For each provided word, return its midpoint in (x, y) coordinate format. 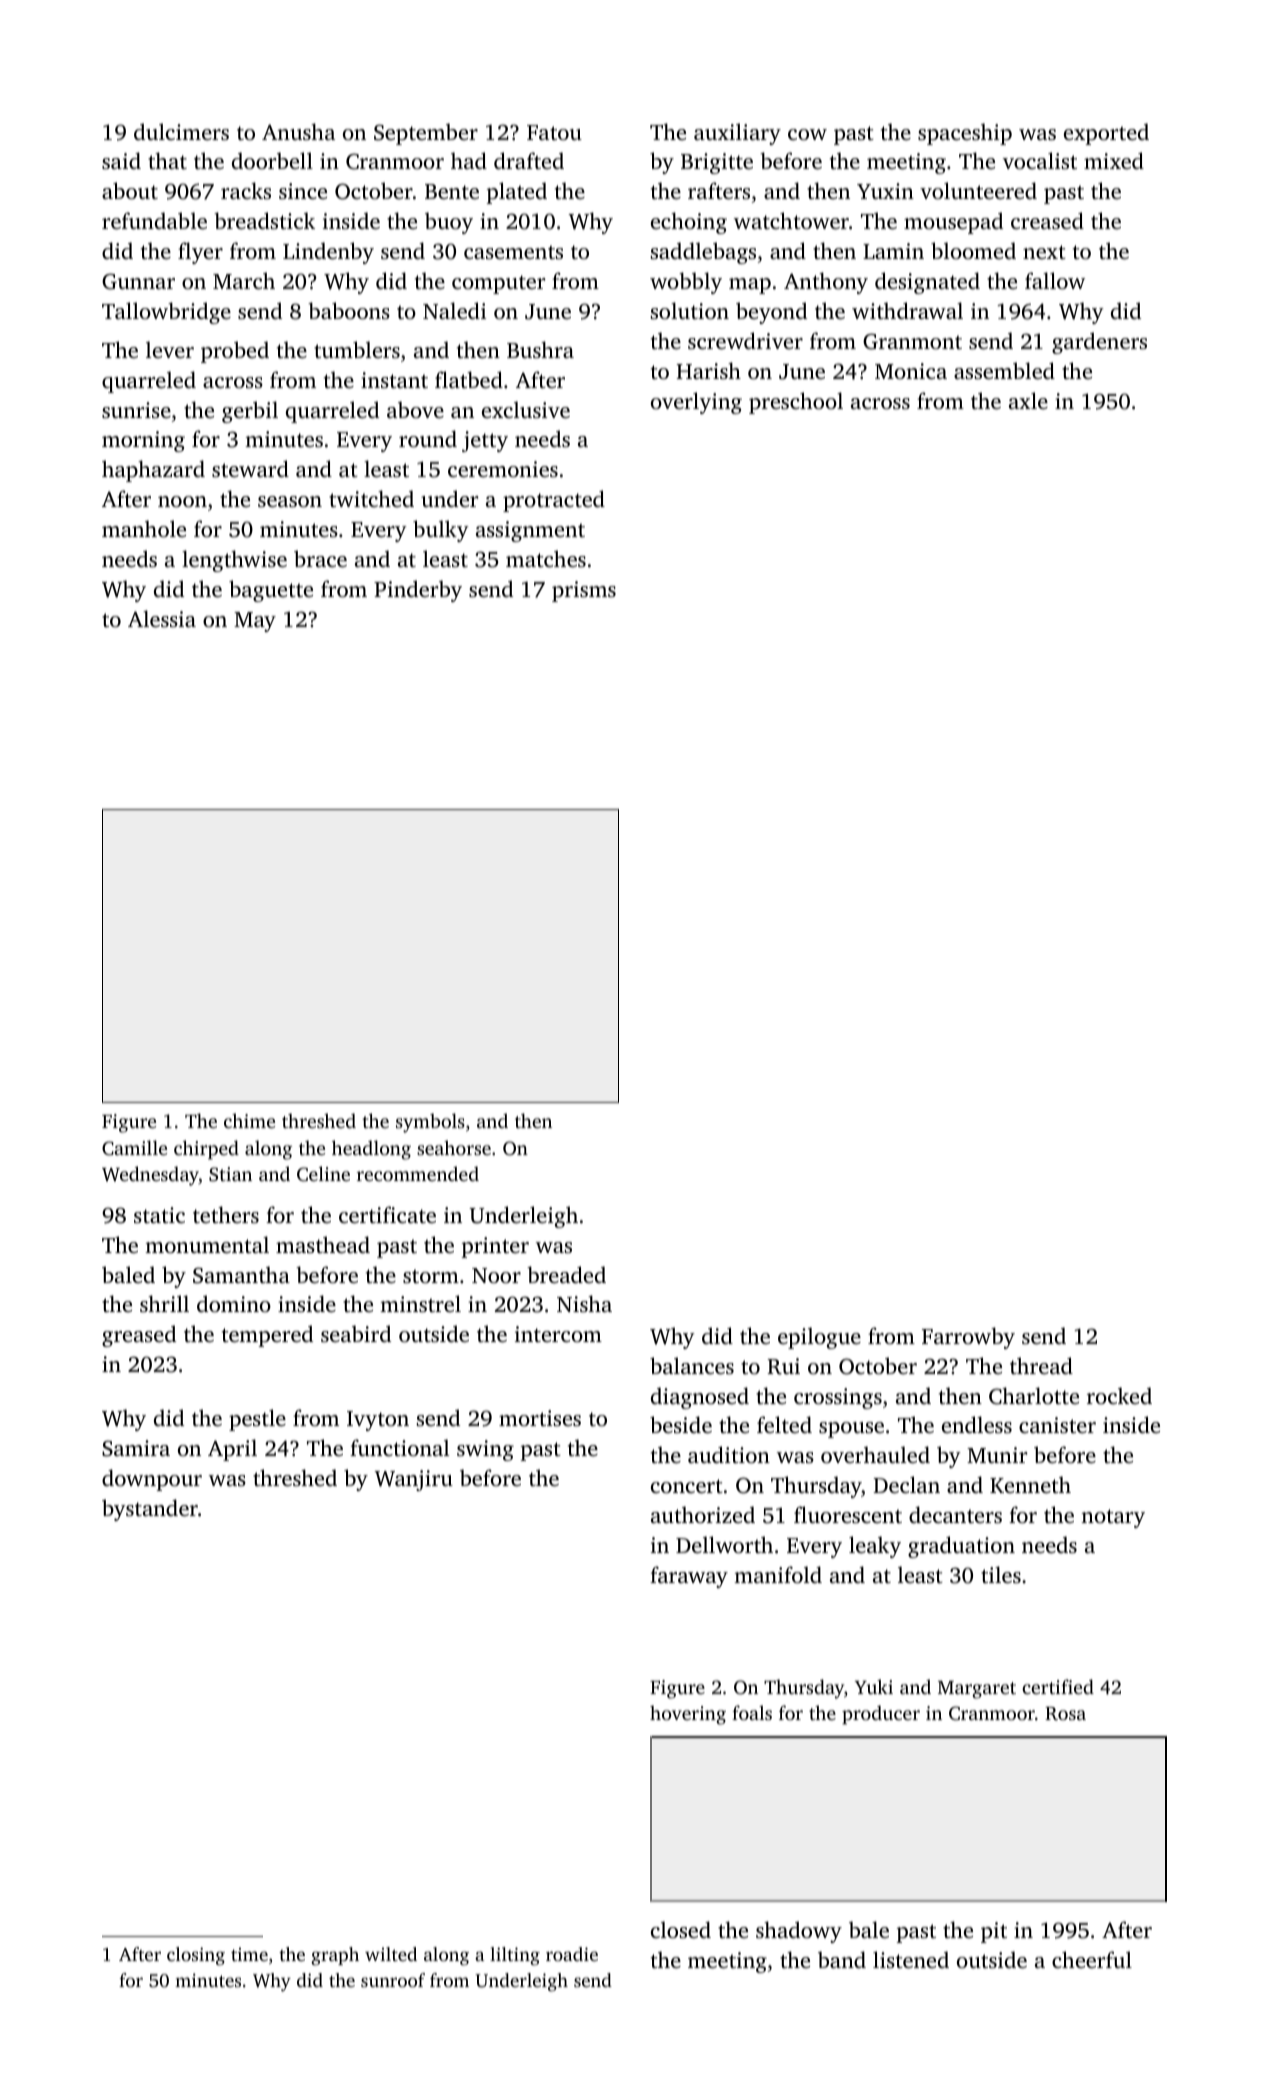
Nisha (584, 1303)
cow (807, 134)
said (121, 160)
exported (1106, 134)
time (249, 1954)
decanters (955, 1514)
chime (249, 1120)
